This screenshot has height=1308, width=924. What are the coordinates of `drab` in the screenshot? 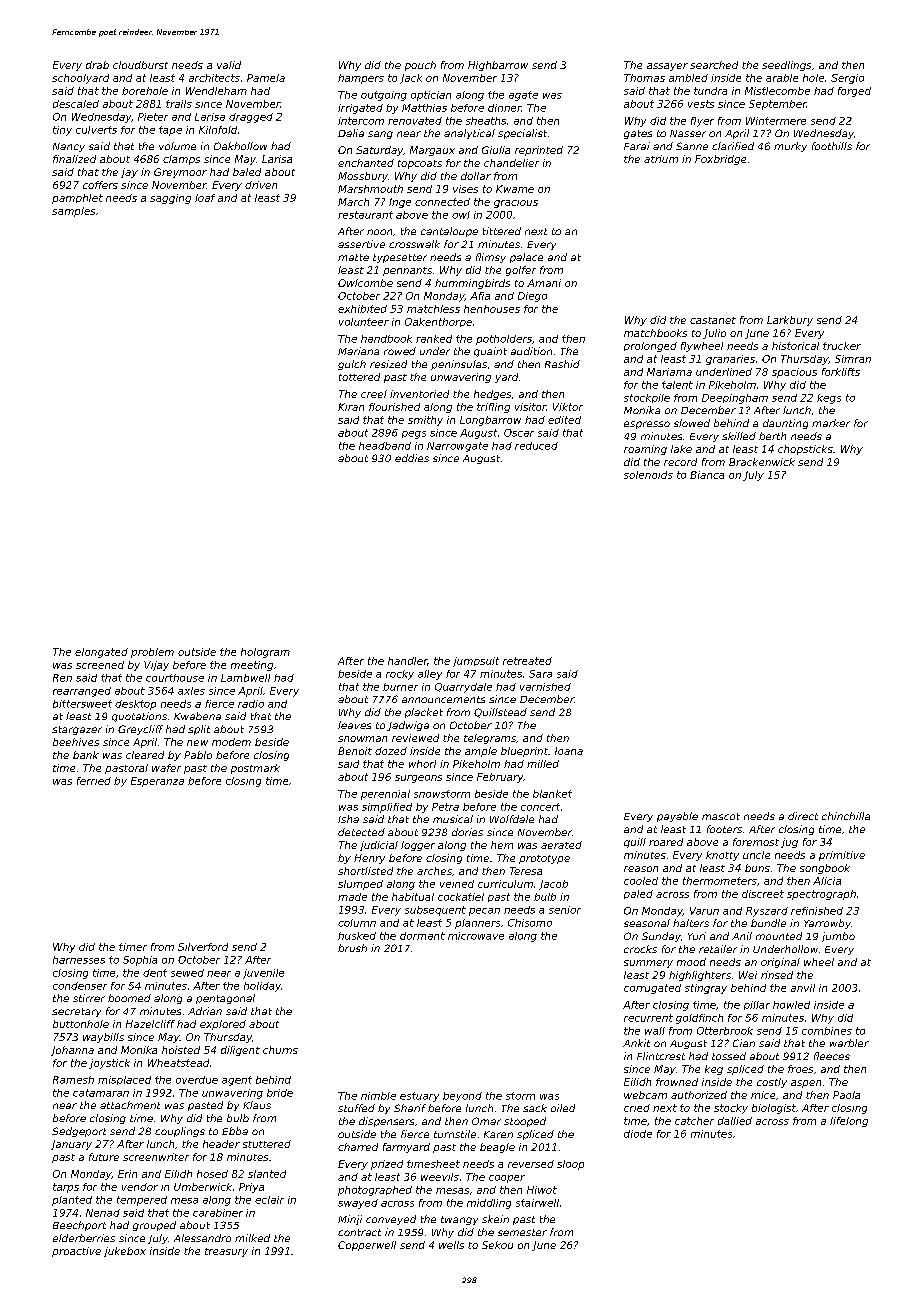 It's located at (97, 65).
